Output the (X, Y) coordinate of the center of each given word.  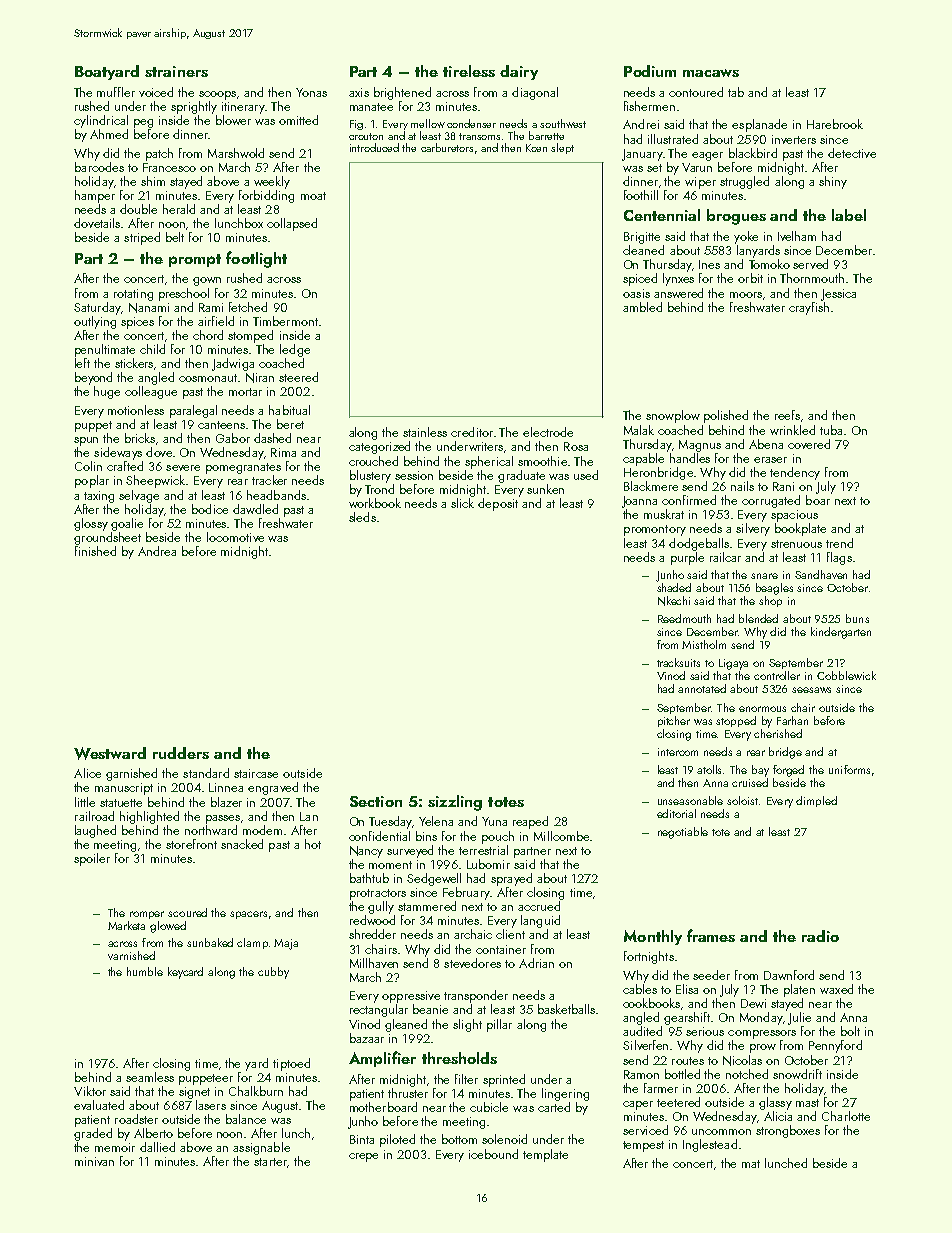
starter (270, 1162)
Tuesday (390, 822)
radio (820, 936)
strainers (176, 71)
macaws (711, 73)
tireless (469, 71)
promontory (655, 530)
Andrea (157, 551)
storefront (191, 844)
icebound (493, 1154)
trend (839, 543)
